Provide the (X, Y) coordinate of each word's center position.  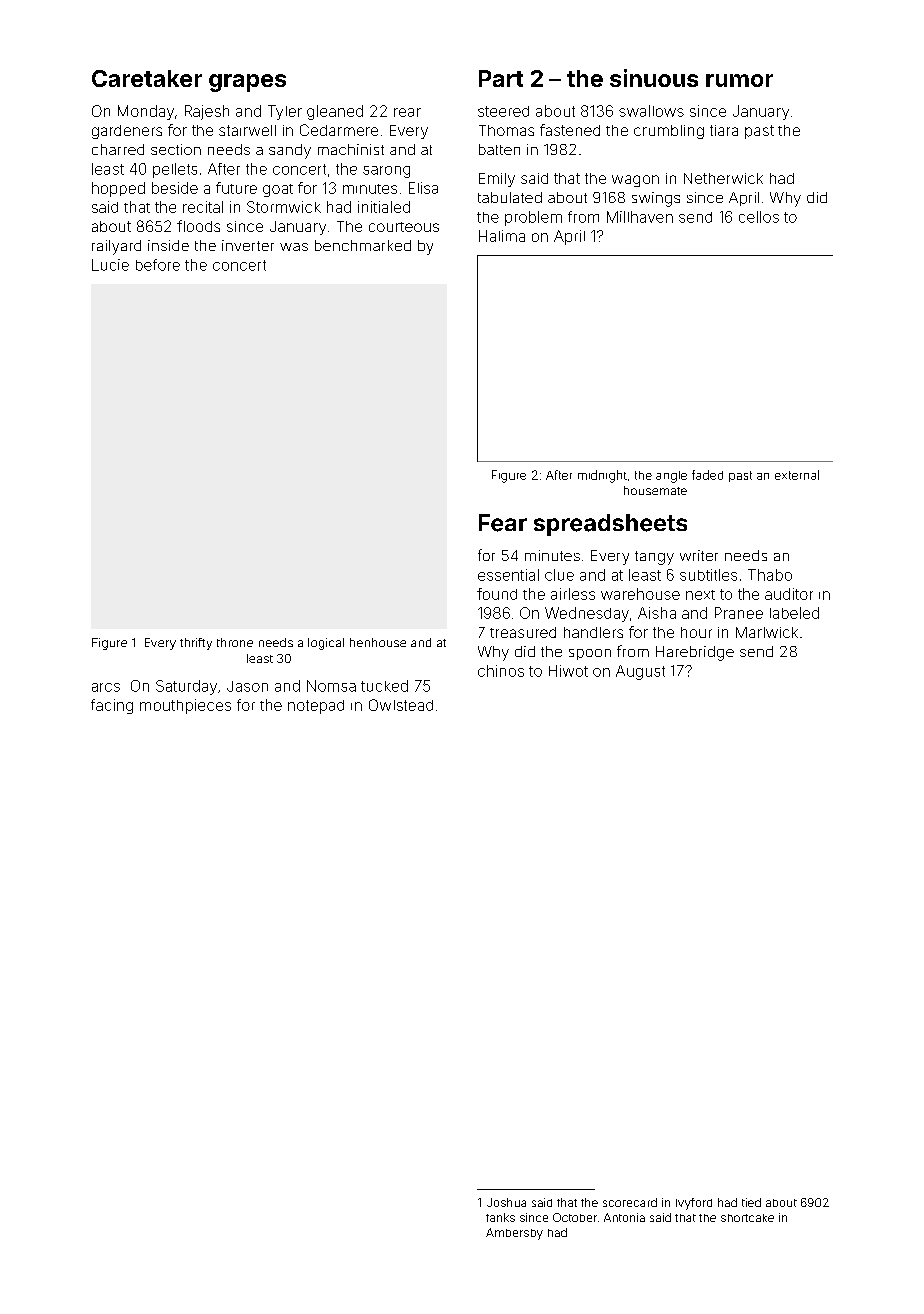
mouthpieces (185, 706)
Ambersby (514, 1234)
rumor (739, 80)
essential (508, 575)
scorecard (630, 1202)
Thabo (770, 575)
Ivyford (694, 1204)
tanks (500, 1217)
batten (499, 149)
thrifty (196, 644)
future (236, 188)
